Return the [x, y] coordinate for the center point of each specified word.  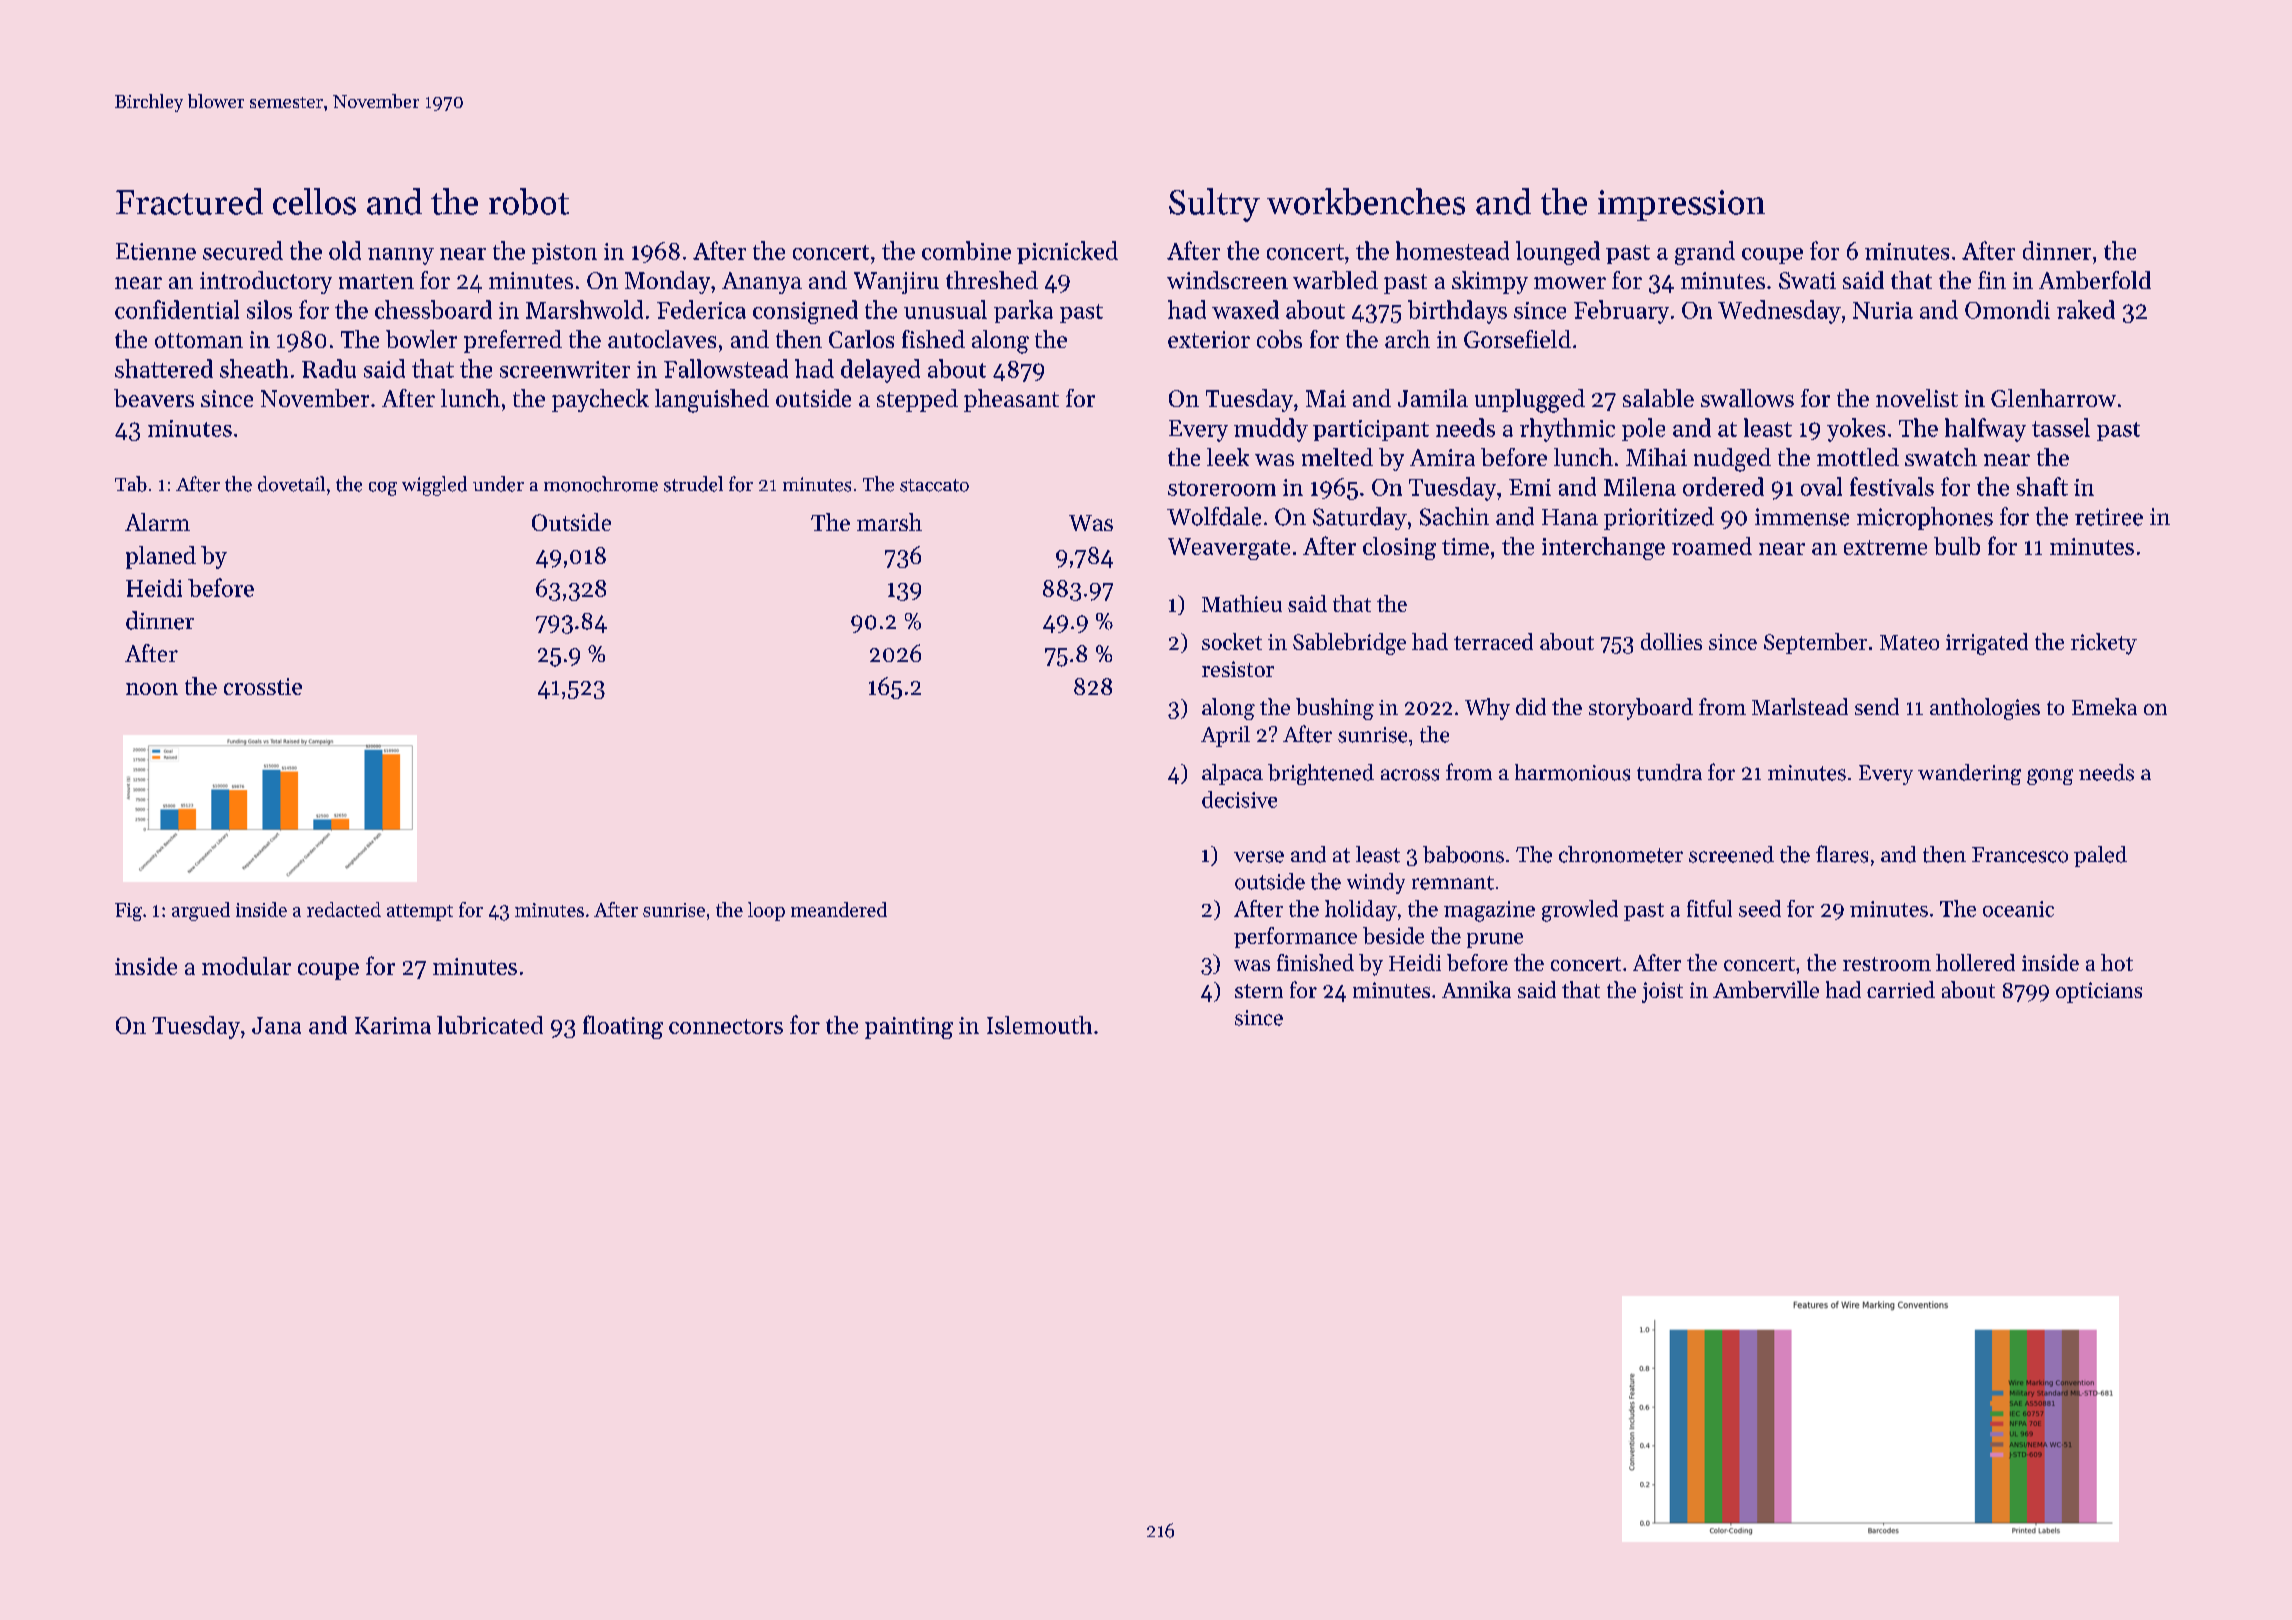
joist [1662, 992]
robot [529, 201]
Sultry [1214, 205]
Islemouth [1039, 1025]
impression [1681, 205]
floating [623, 1027]
